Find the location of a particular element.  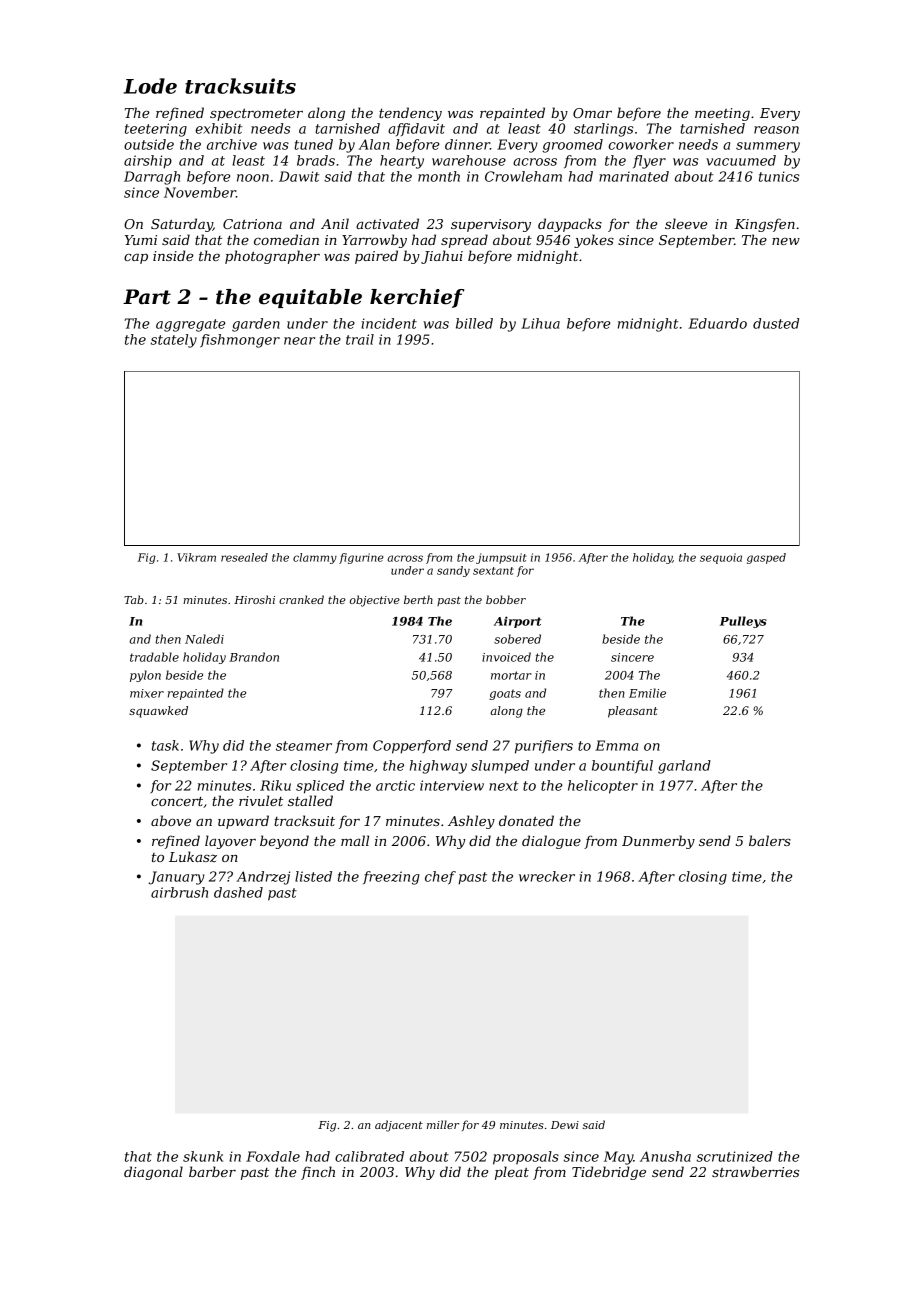

diagonal is located at coordinates (153, 1173).
